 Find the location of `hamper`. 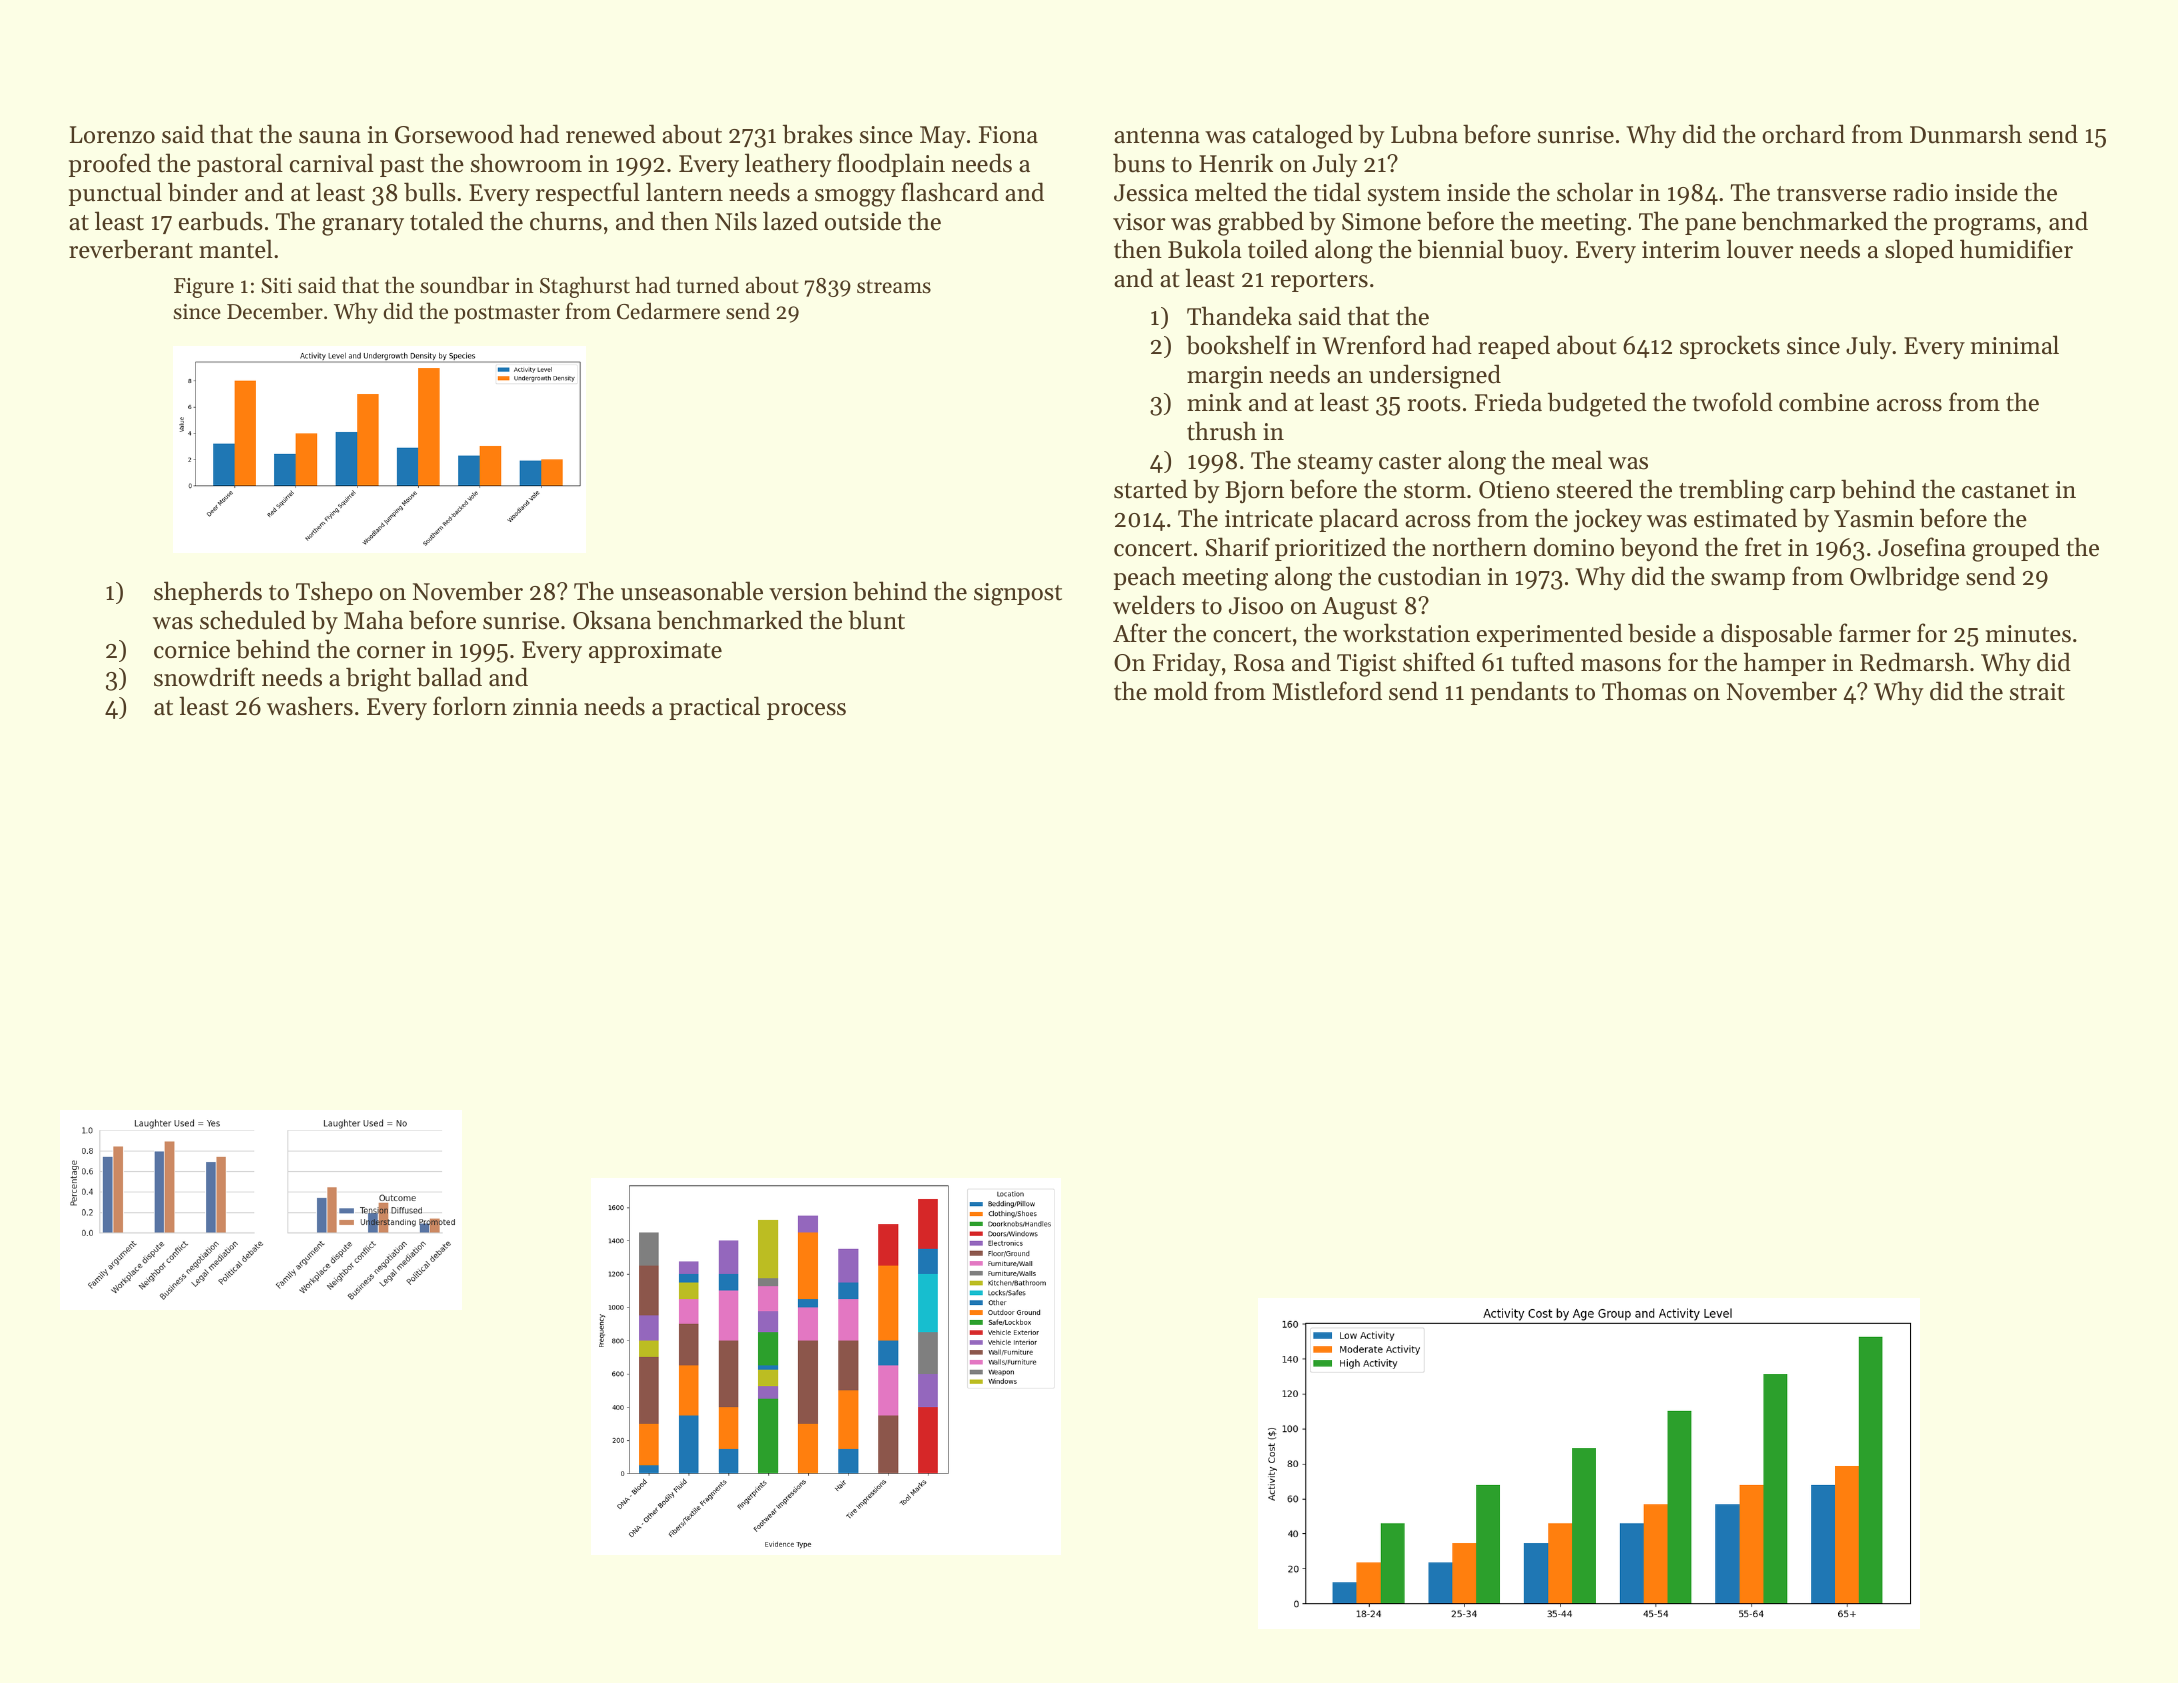

hamper is located at coordinates (1785, 664).
